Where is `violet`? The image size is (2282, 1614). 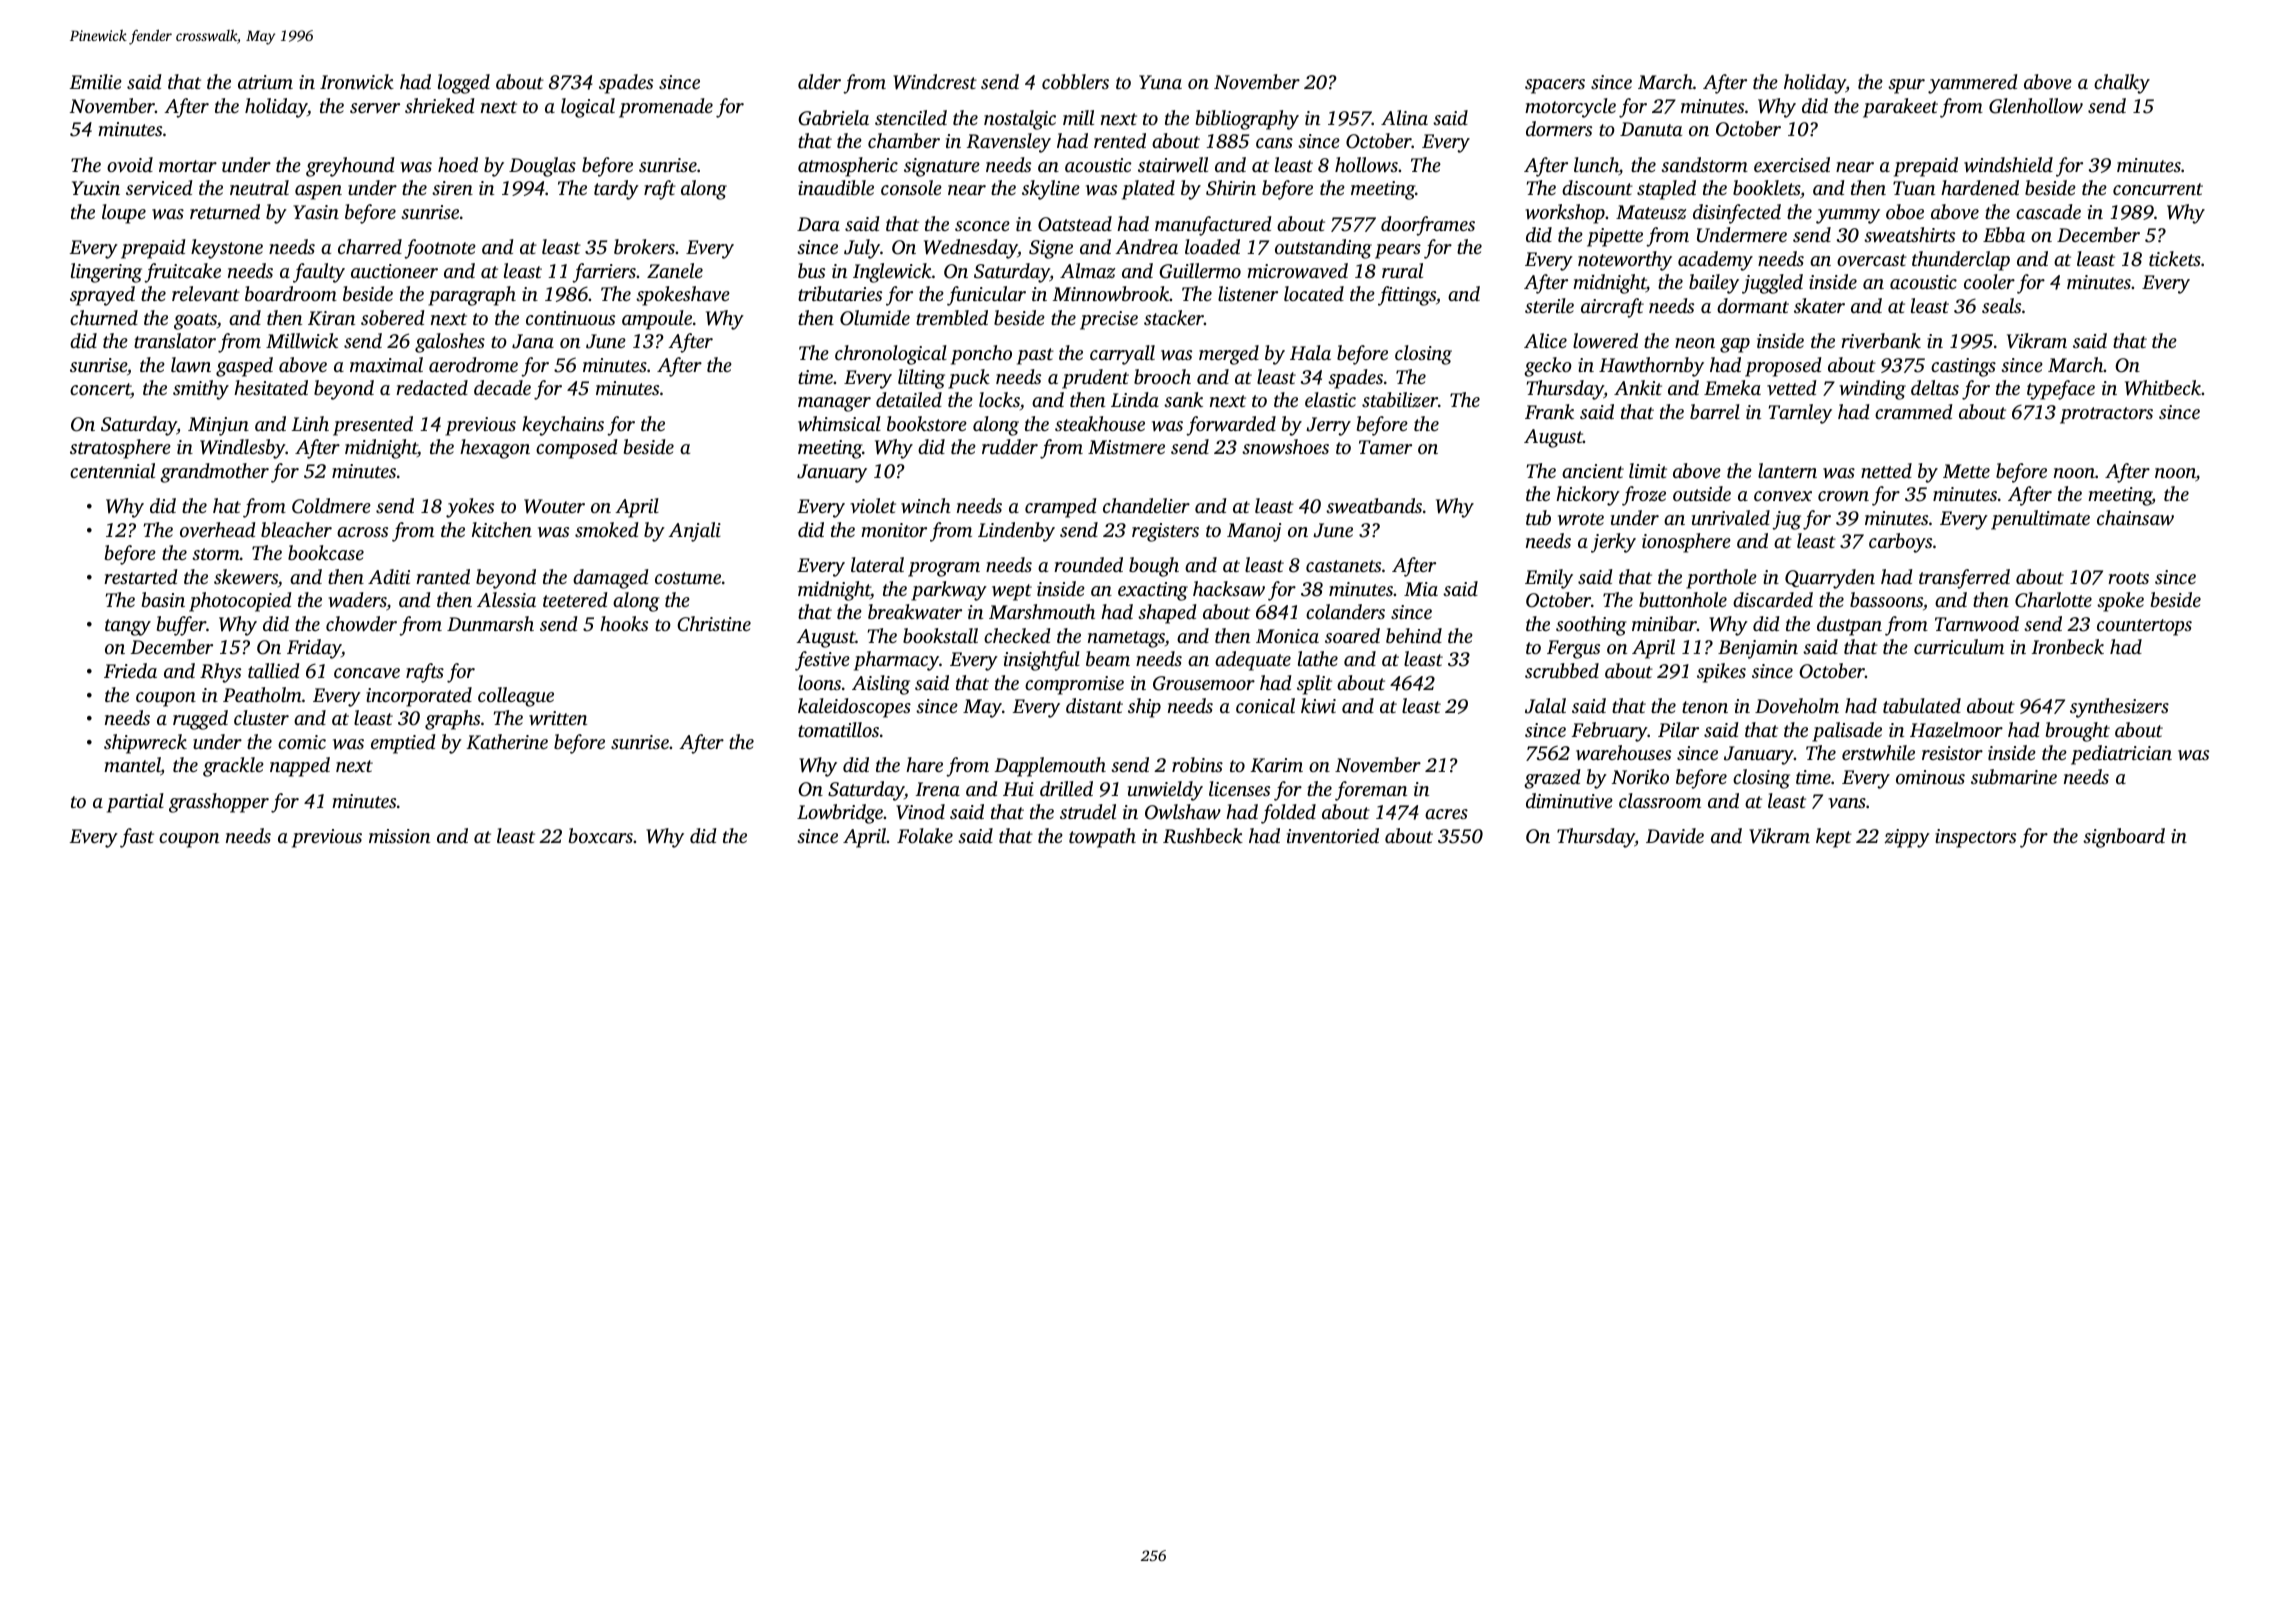 violet is located at coordinates (873, 505).
